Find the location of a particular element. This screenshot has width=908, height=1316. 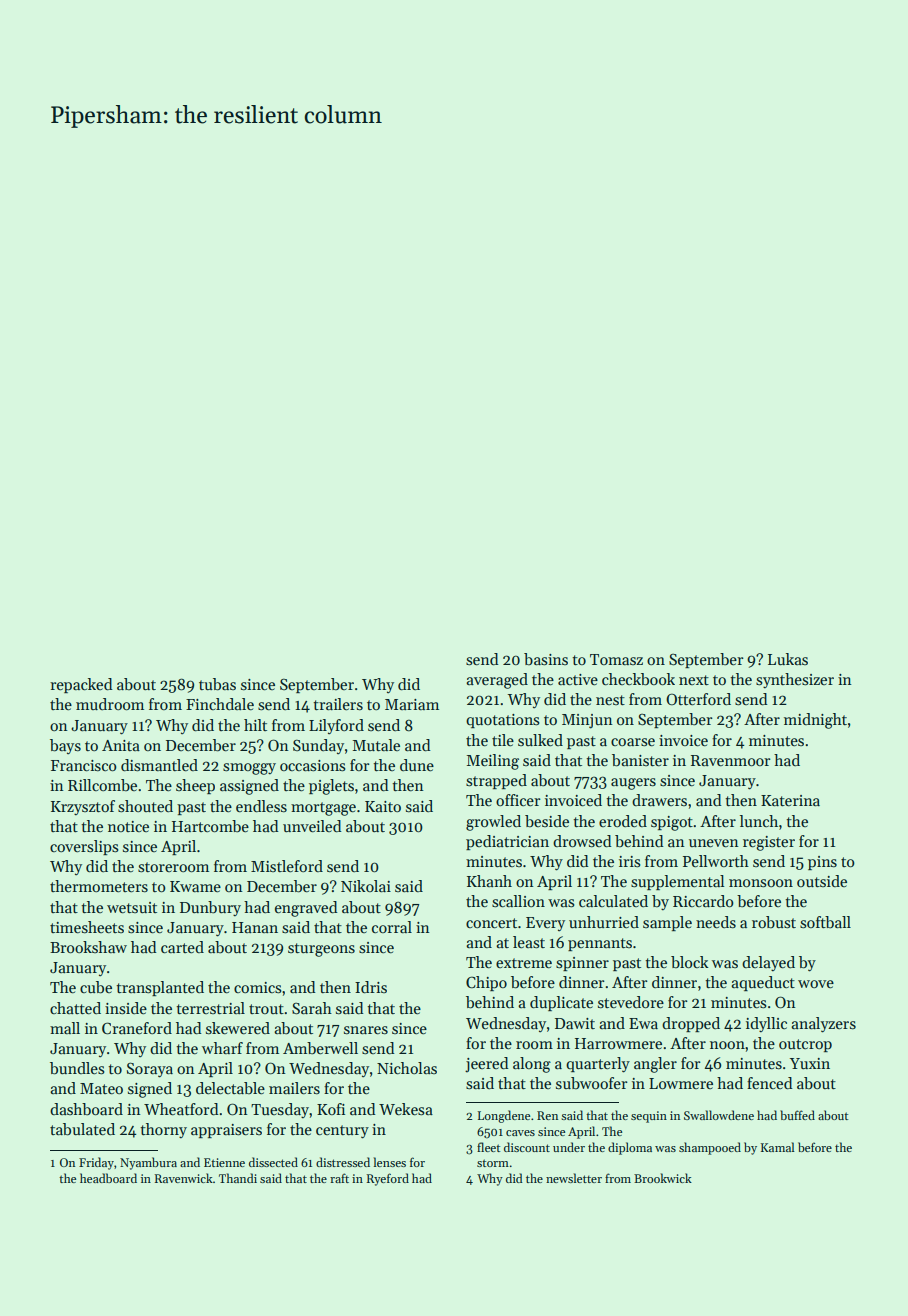

wove is located at coordinates (816, 984).
